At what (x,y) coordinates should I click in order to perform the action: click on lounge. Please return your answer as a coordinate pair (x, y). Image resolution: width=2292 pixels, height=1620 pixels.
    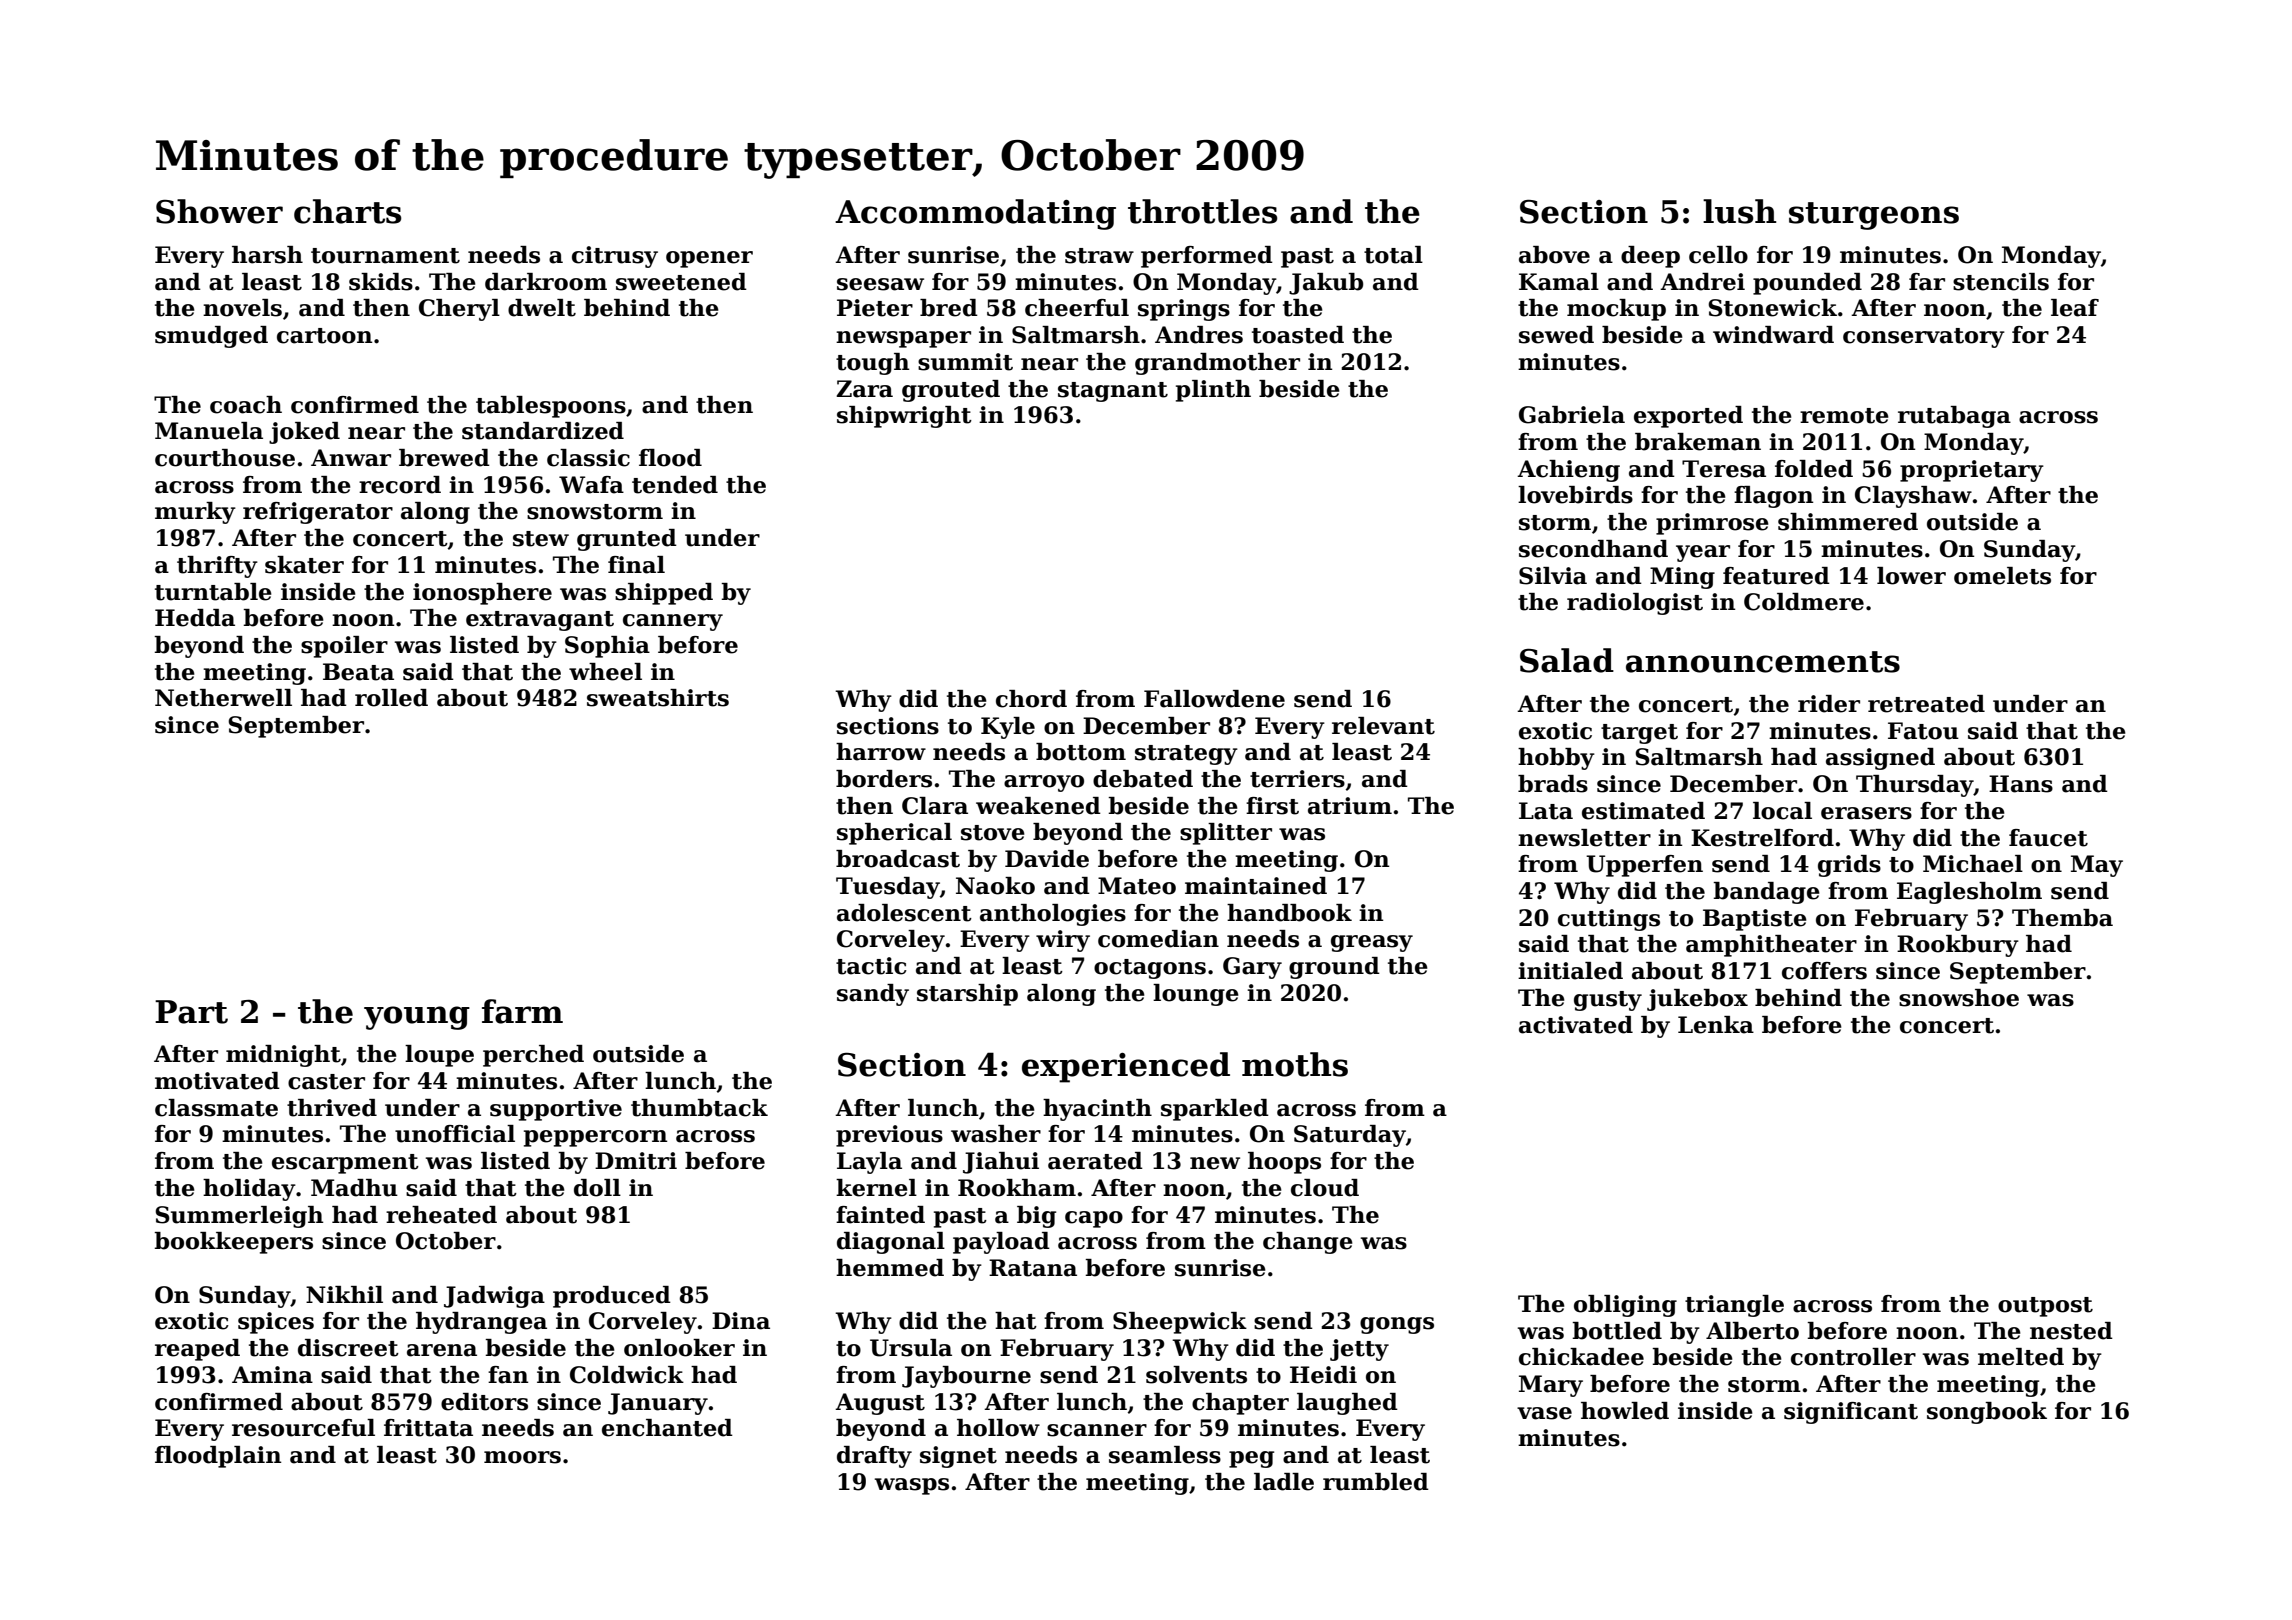
    Looking at the image, I should click on (1196, 995).
